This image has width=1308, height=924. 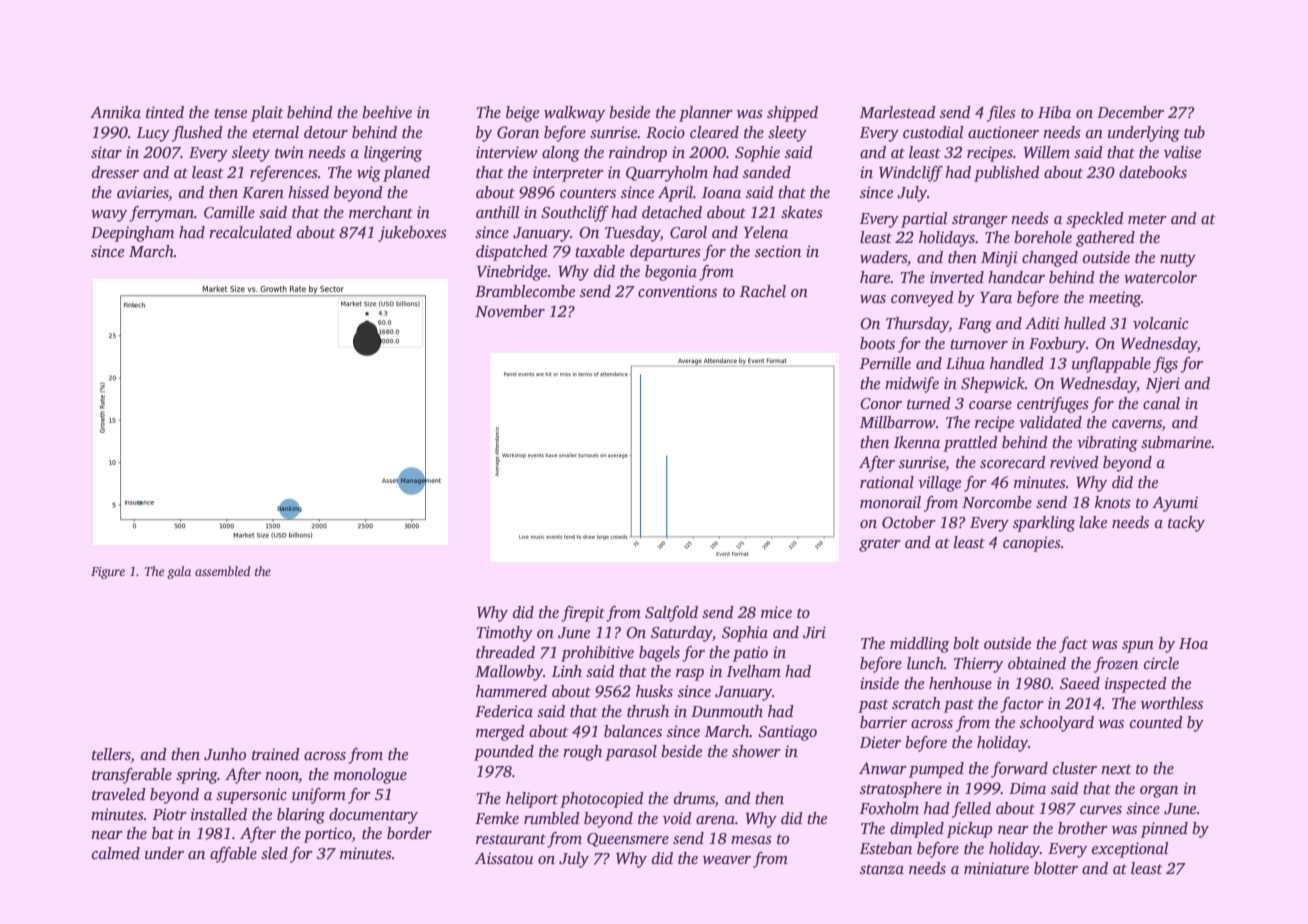 I want to click on bolt, so click(x=966, y=643).
